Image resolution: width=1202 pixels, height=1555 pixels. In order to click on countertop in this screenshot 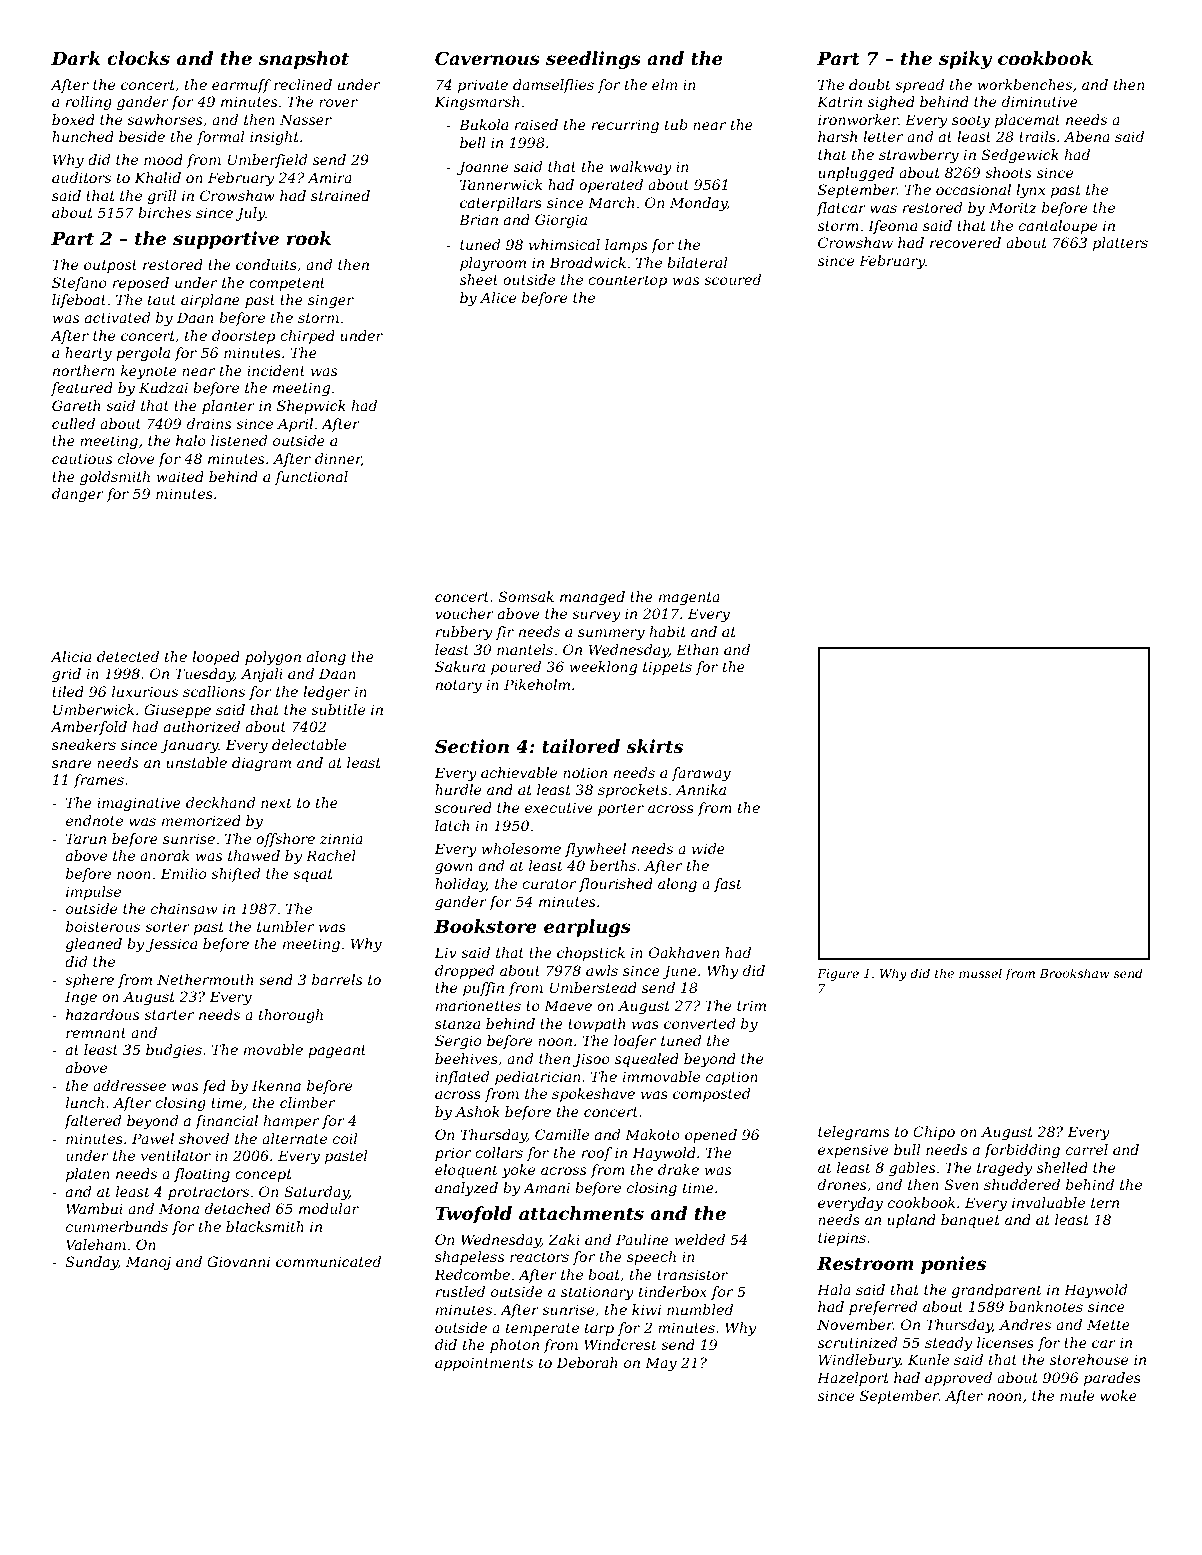, I will do `click(627, 281)`.
